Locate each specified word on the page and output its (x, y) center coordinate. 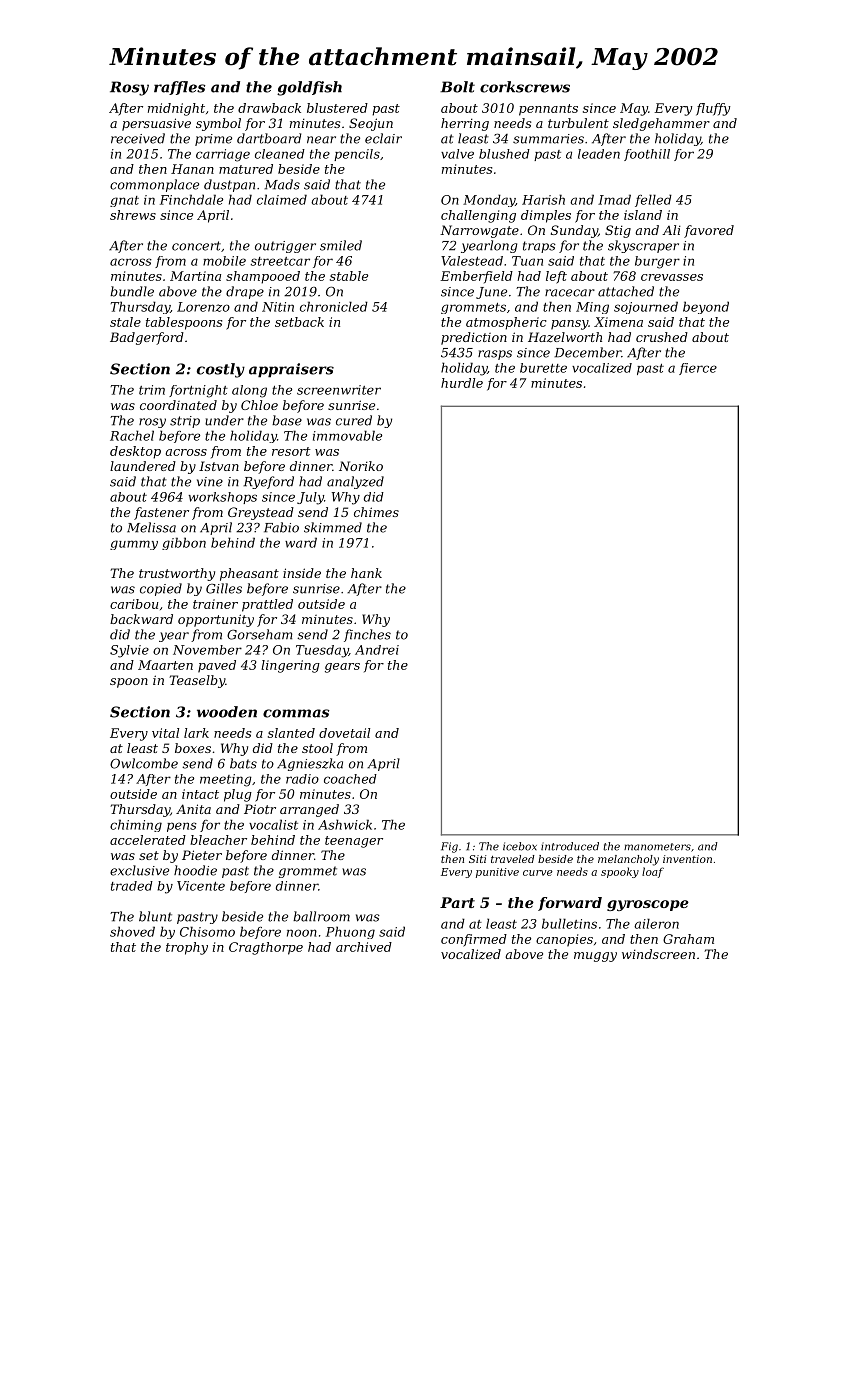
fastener (161, 513)
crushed (662, 337)
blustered (337, 108)
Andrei (377, 650)
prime (213, 140)
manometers (657, 847)
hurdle (462, 383)
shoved (132, 931)
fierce (698, 369)
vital (165, 733)
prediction (474, 338)
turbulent (578, 123)
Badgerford (147, 338)
